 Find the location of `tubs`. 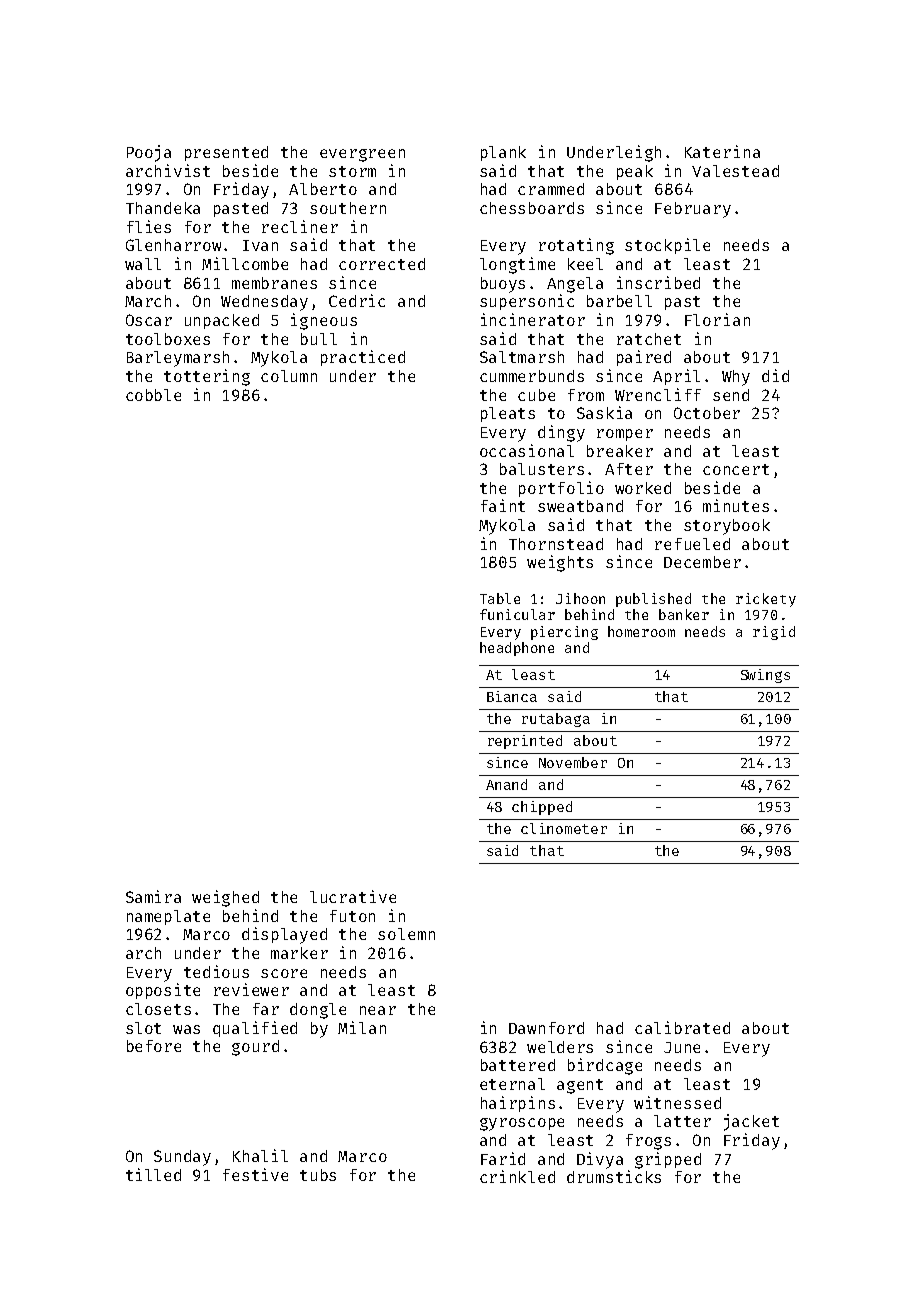

tubs is located at coordinates (318, 1175).
